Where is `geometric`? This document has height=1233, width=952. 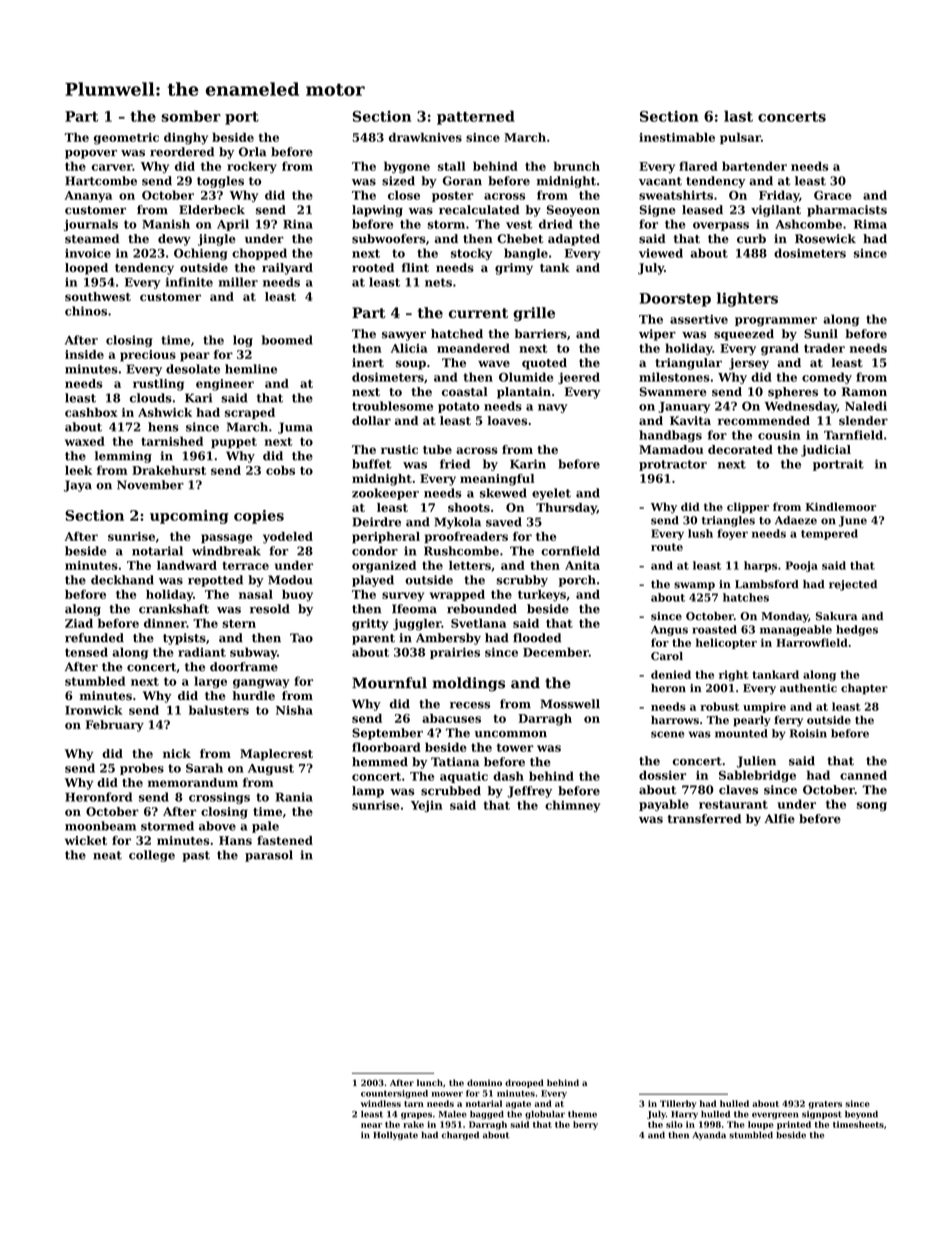 geometric is located at coordinates (126, 139).
